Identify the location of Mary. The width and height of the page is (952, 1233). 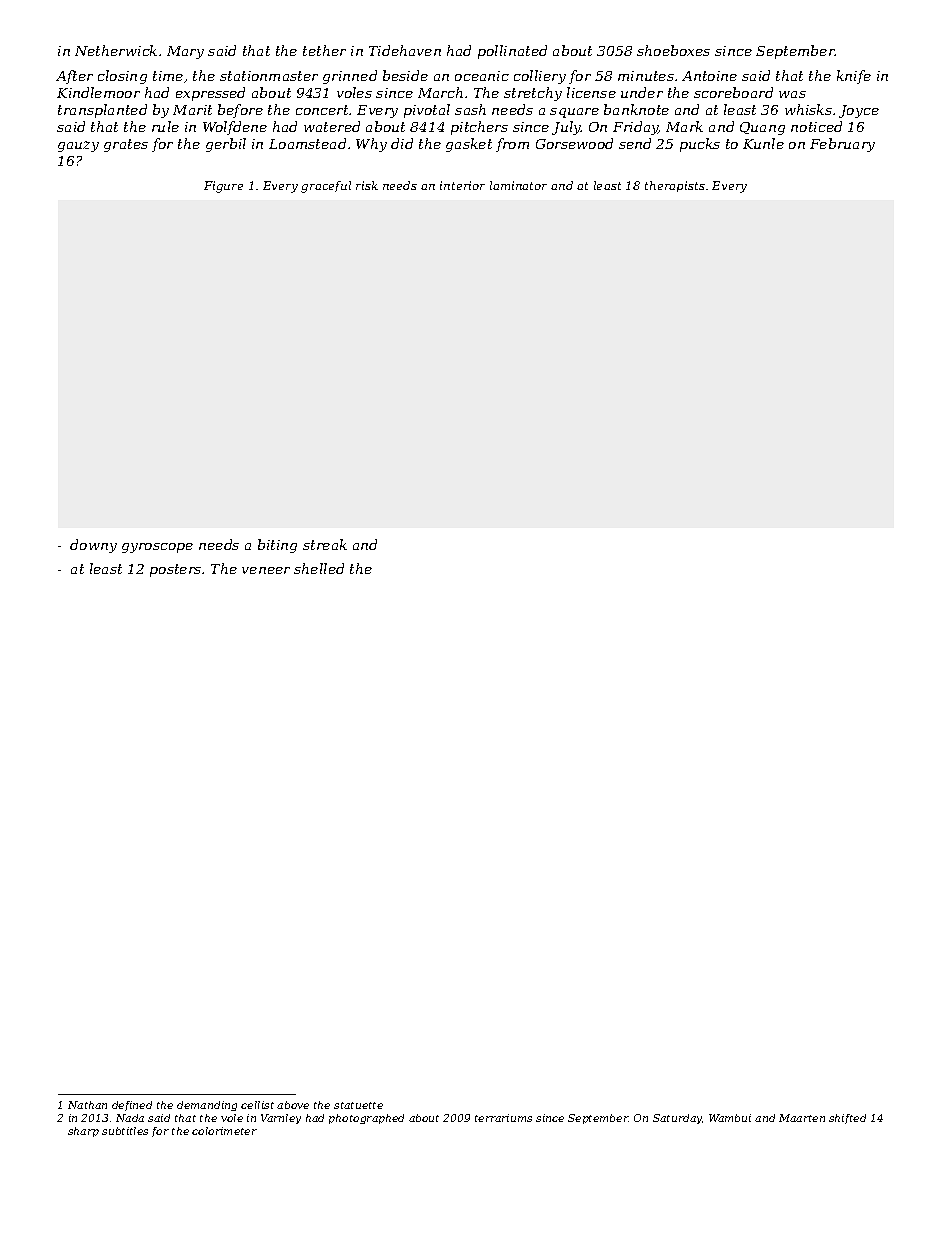
(185, 52).
